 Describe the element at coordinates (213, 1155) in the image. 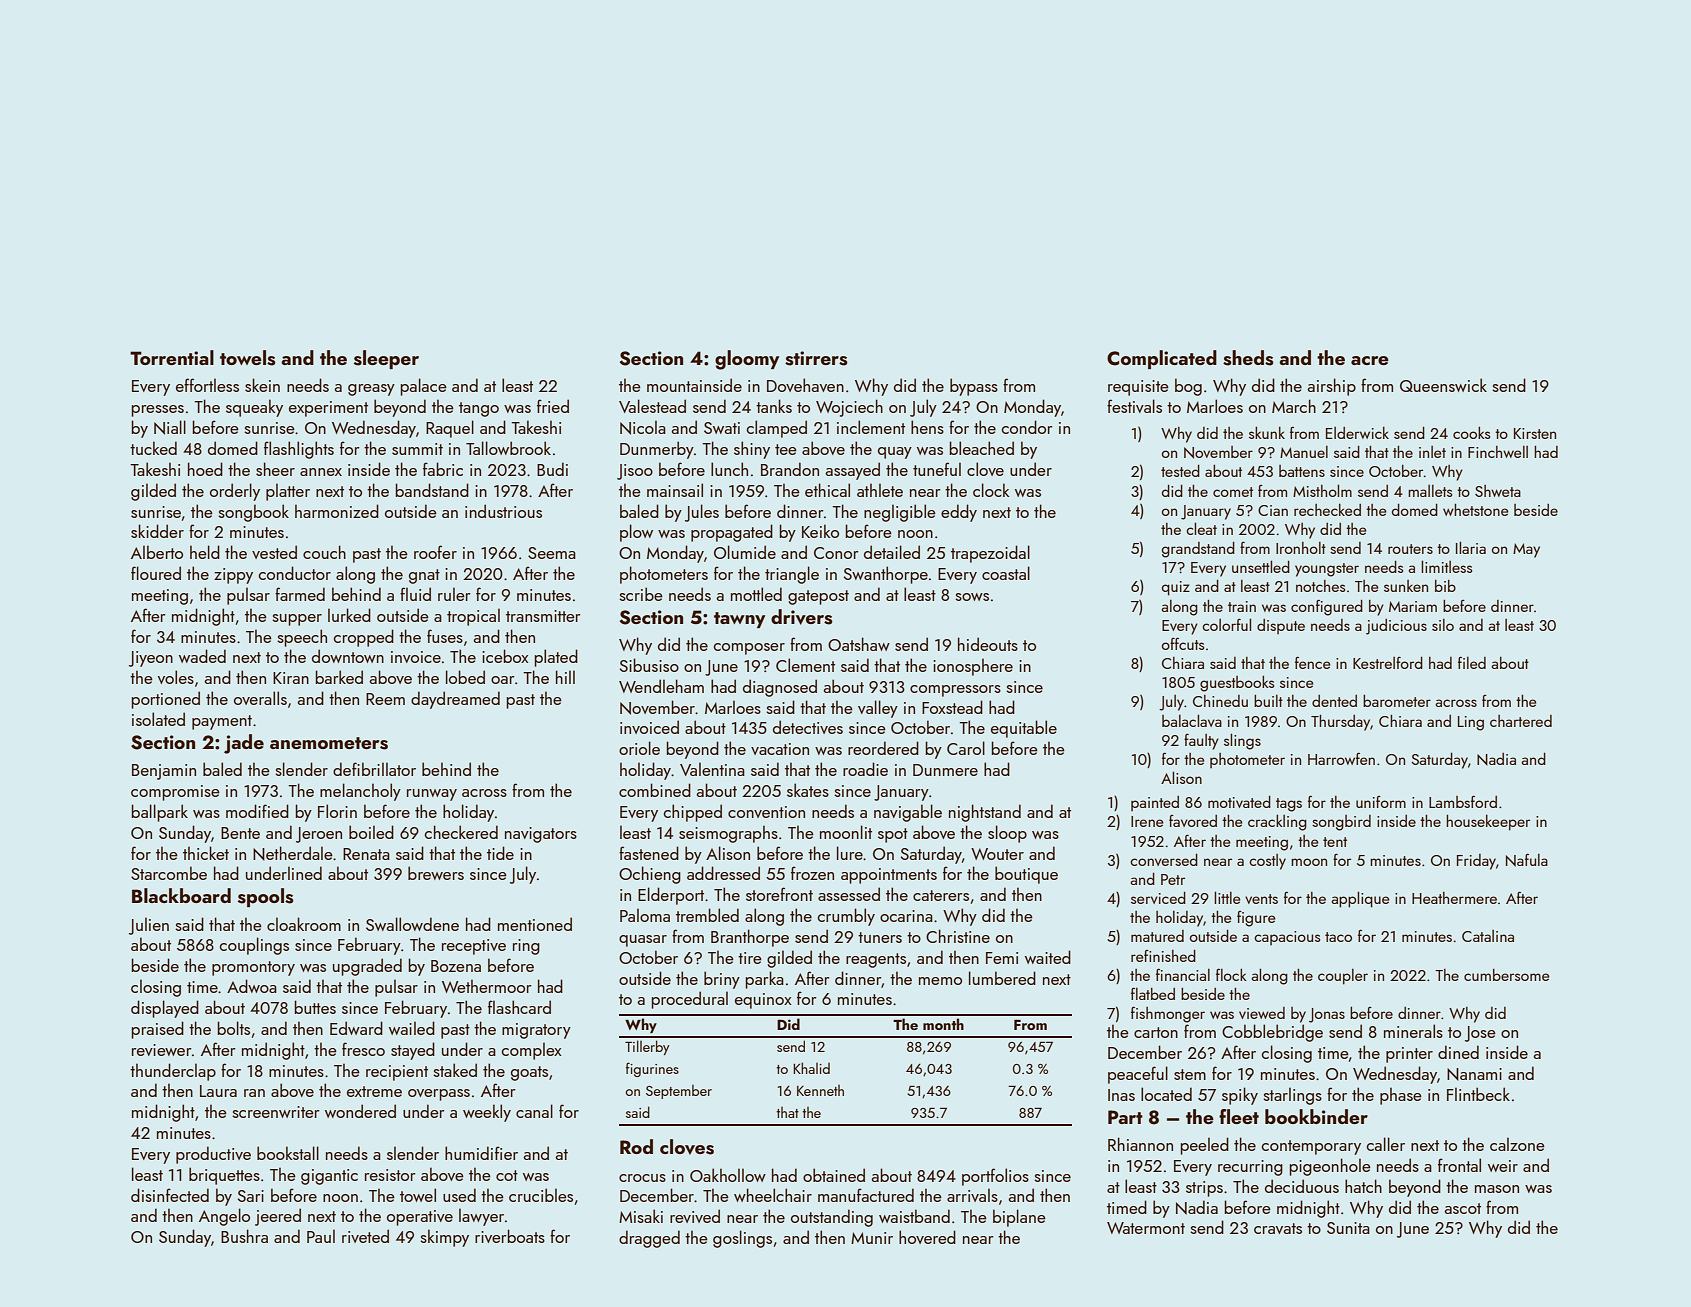

I see `productive` at that location.
